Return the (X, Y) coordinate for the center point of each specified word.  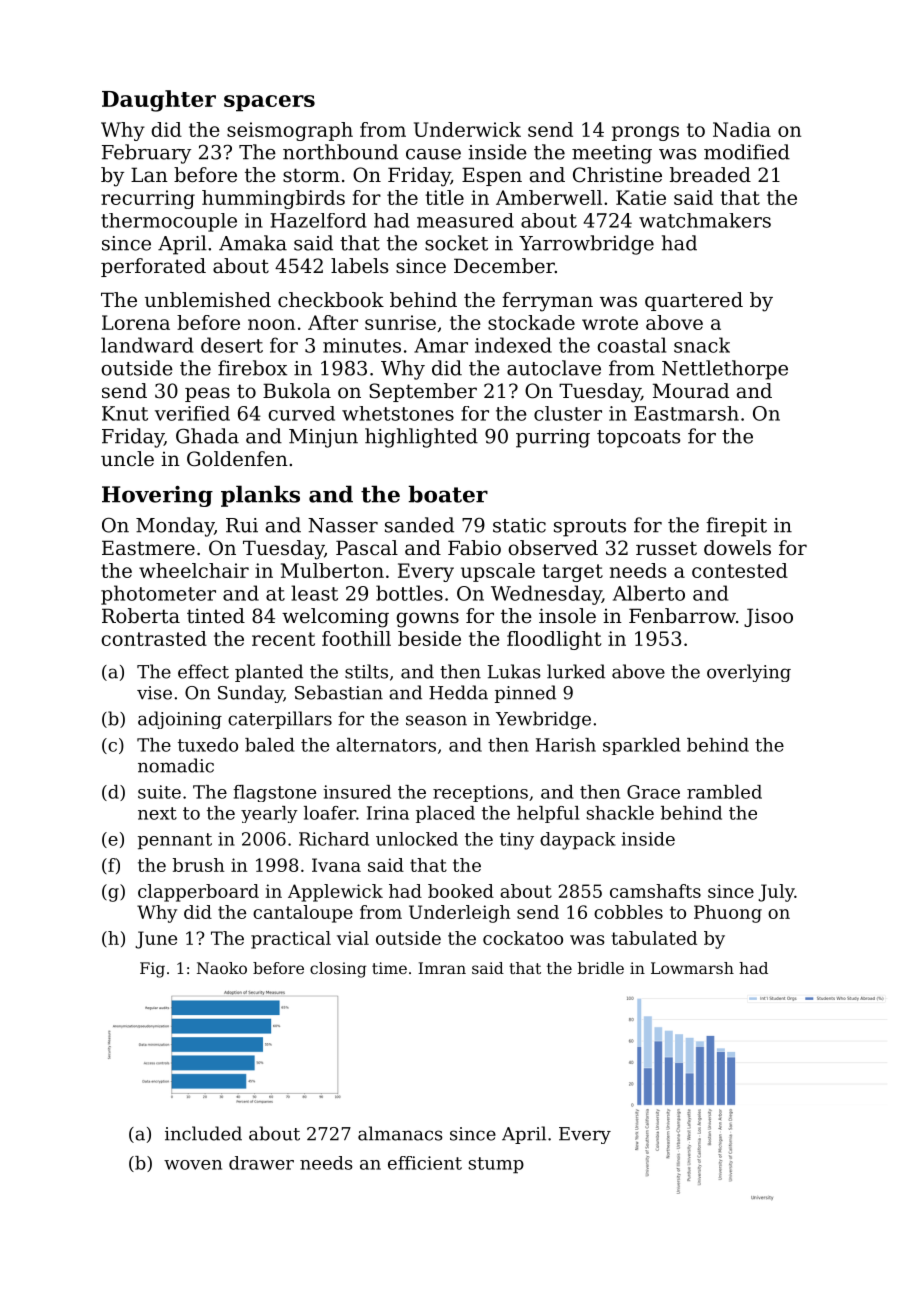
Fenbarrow (682, 616)
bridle (601, 968)
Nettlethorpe (725, 370)
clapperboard (198, 893)
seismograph (290, 131)
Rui (242, 525)
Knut (125, 413)
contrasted (154, 638)
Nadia (742, 129)
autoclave (554, 368)
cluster (568, 413)
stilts (366, 671)
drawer (261, 1163)
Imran (442, 968)
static (519, 525)
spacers (269, 103)
